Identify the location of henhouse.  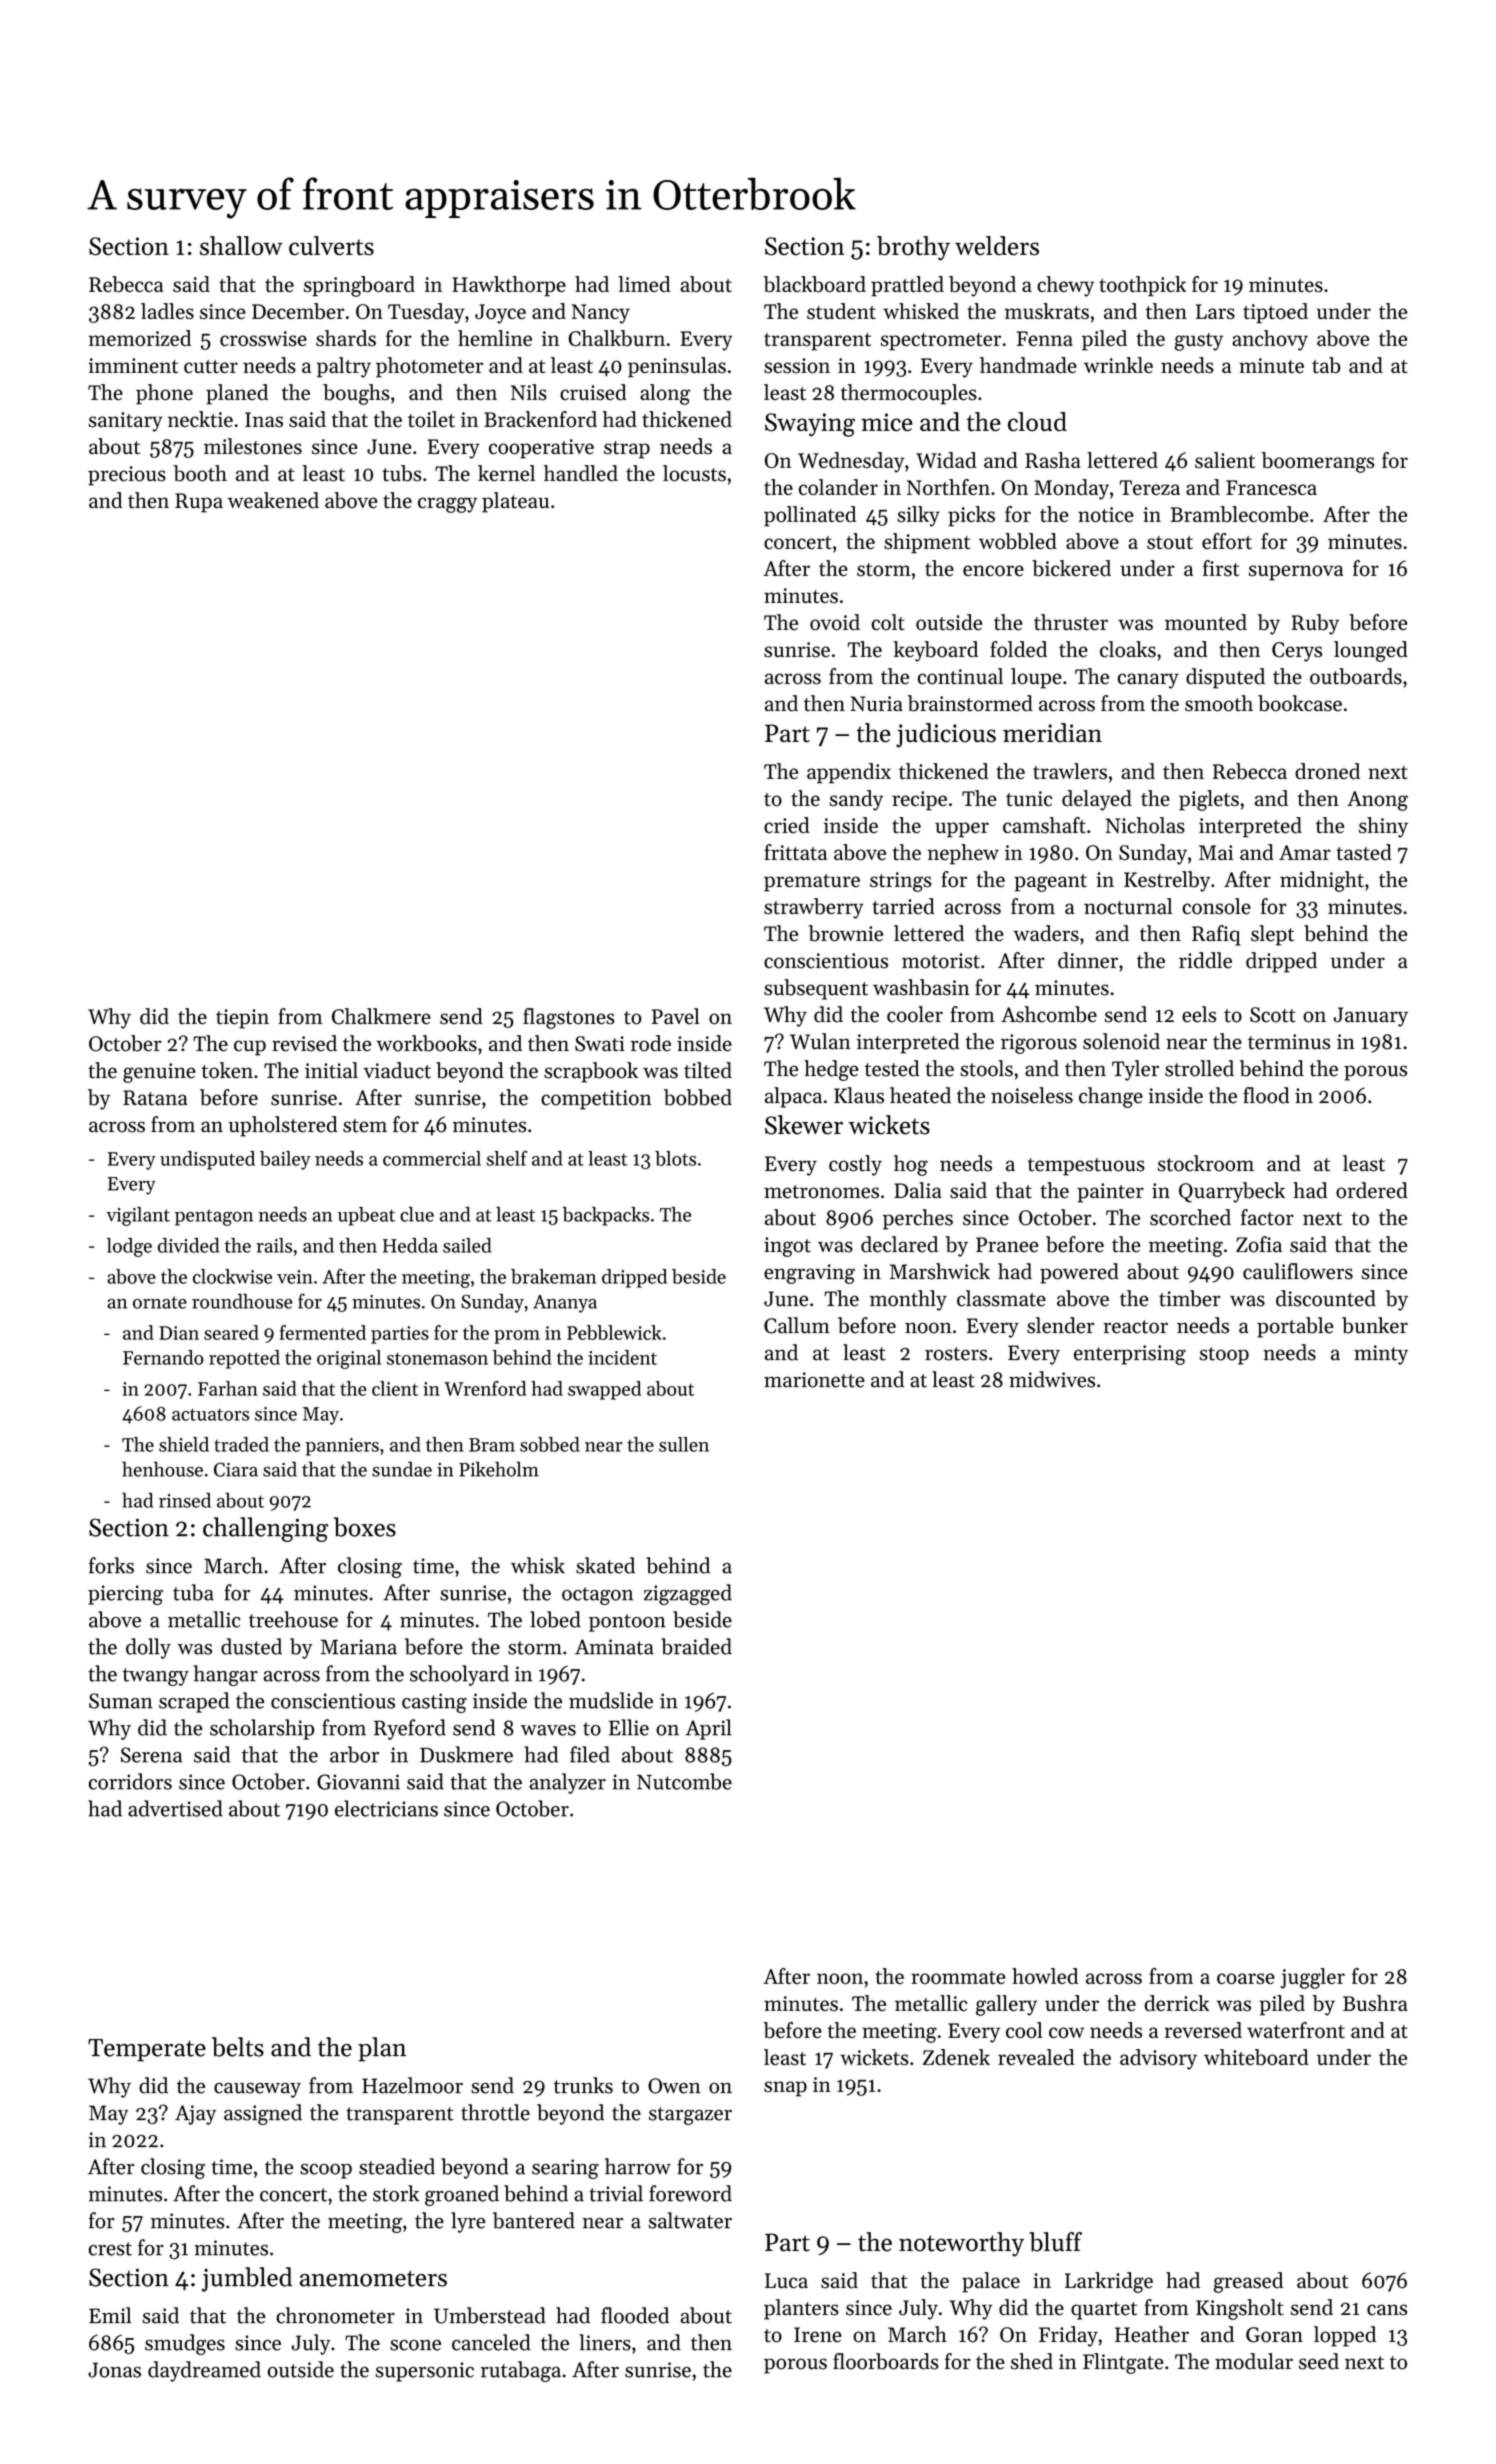
(162, 1469).
